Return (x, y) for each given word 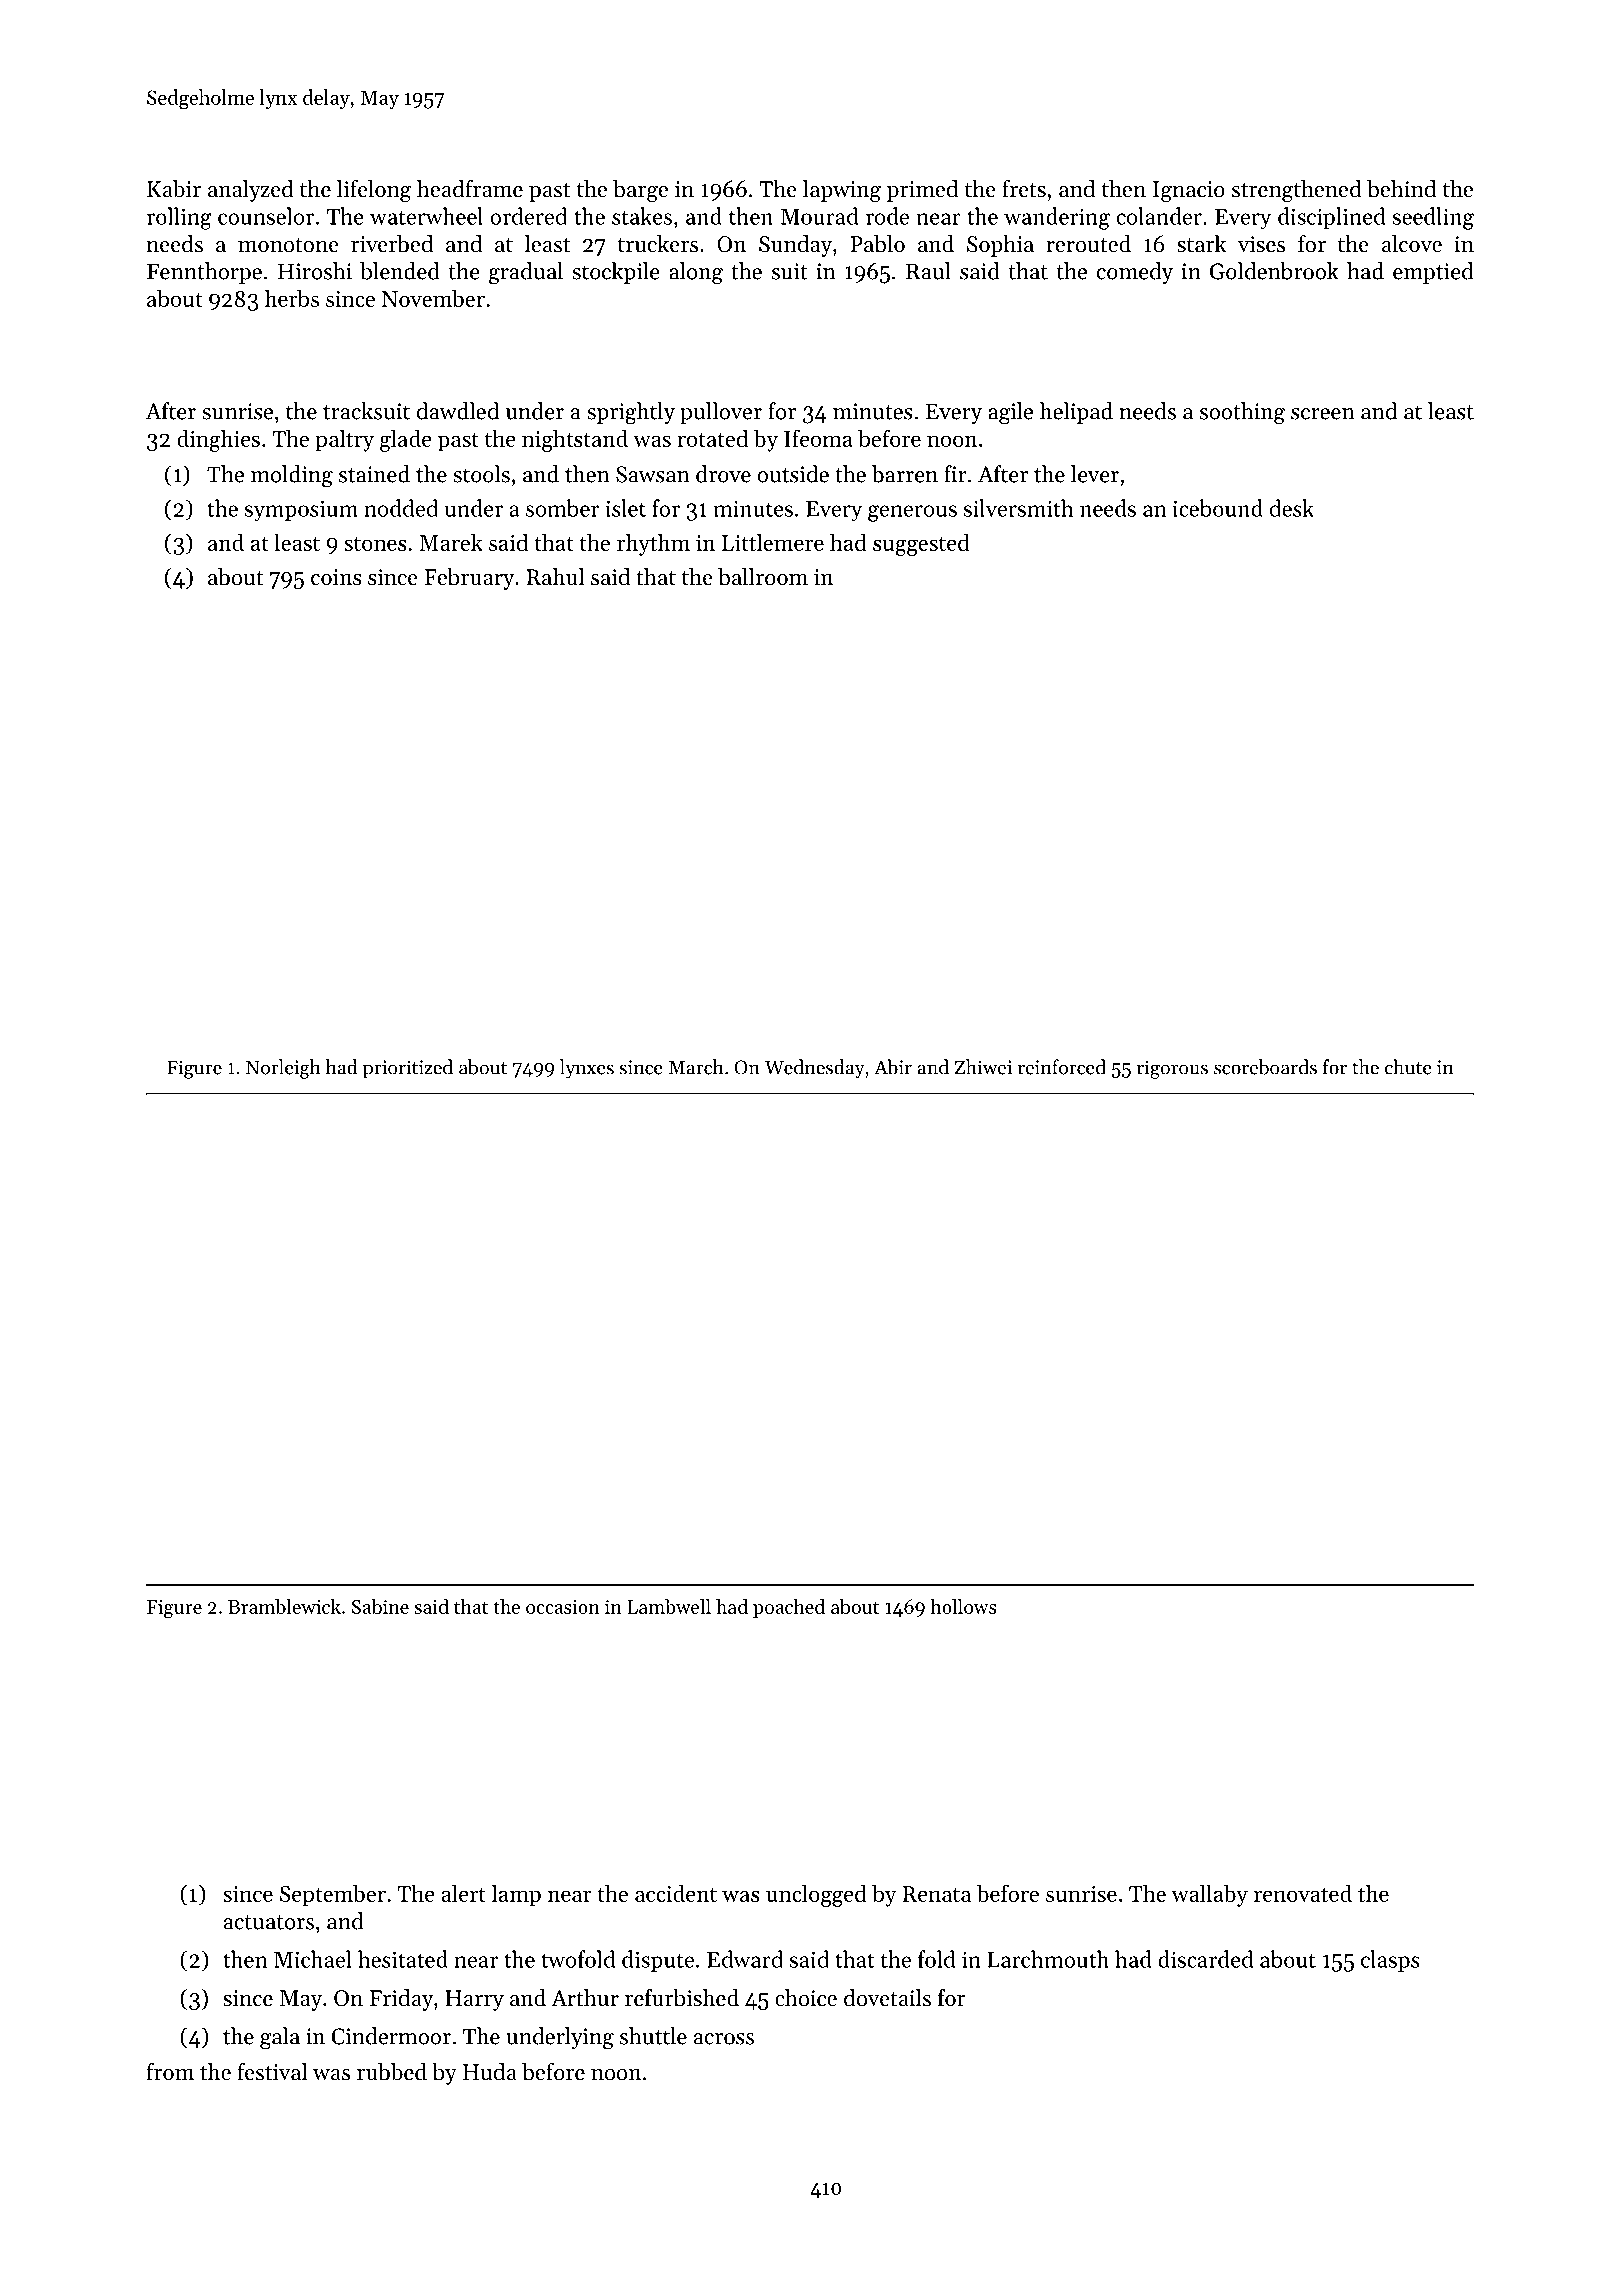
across (724, 2039)
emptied (1433, 273)
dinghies (218, 440)
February (470, 579)
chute (1408, 1067)
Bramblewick (284, 1606)
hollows (963, 1606)
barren (905, 474)
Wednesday (815, 1069)
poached (789, 1608)
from (170, 2072)
